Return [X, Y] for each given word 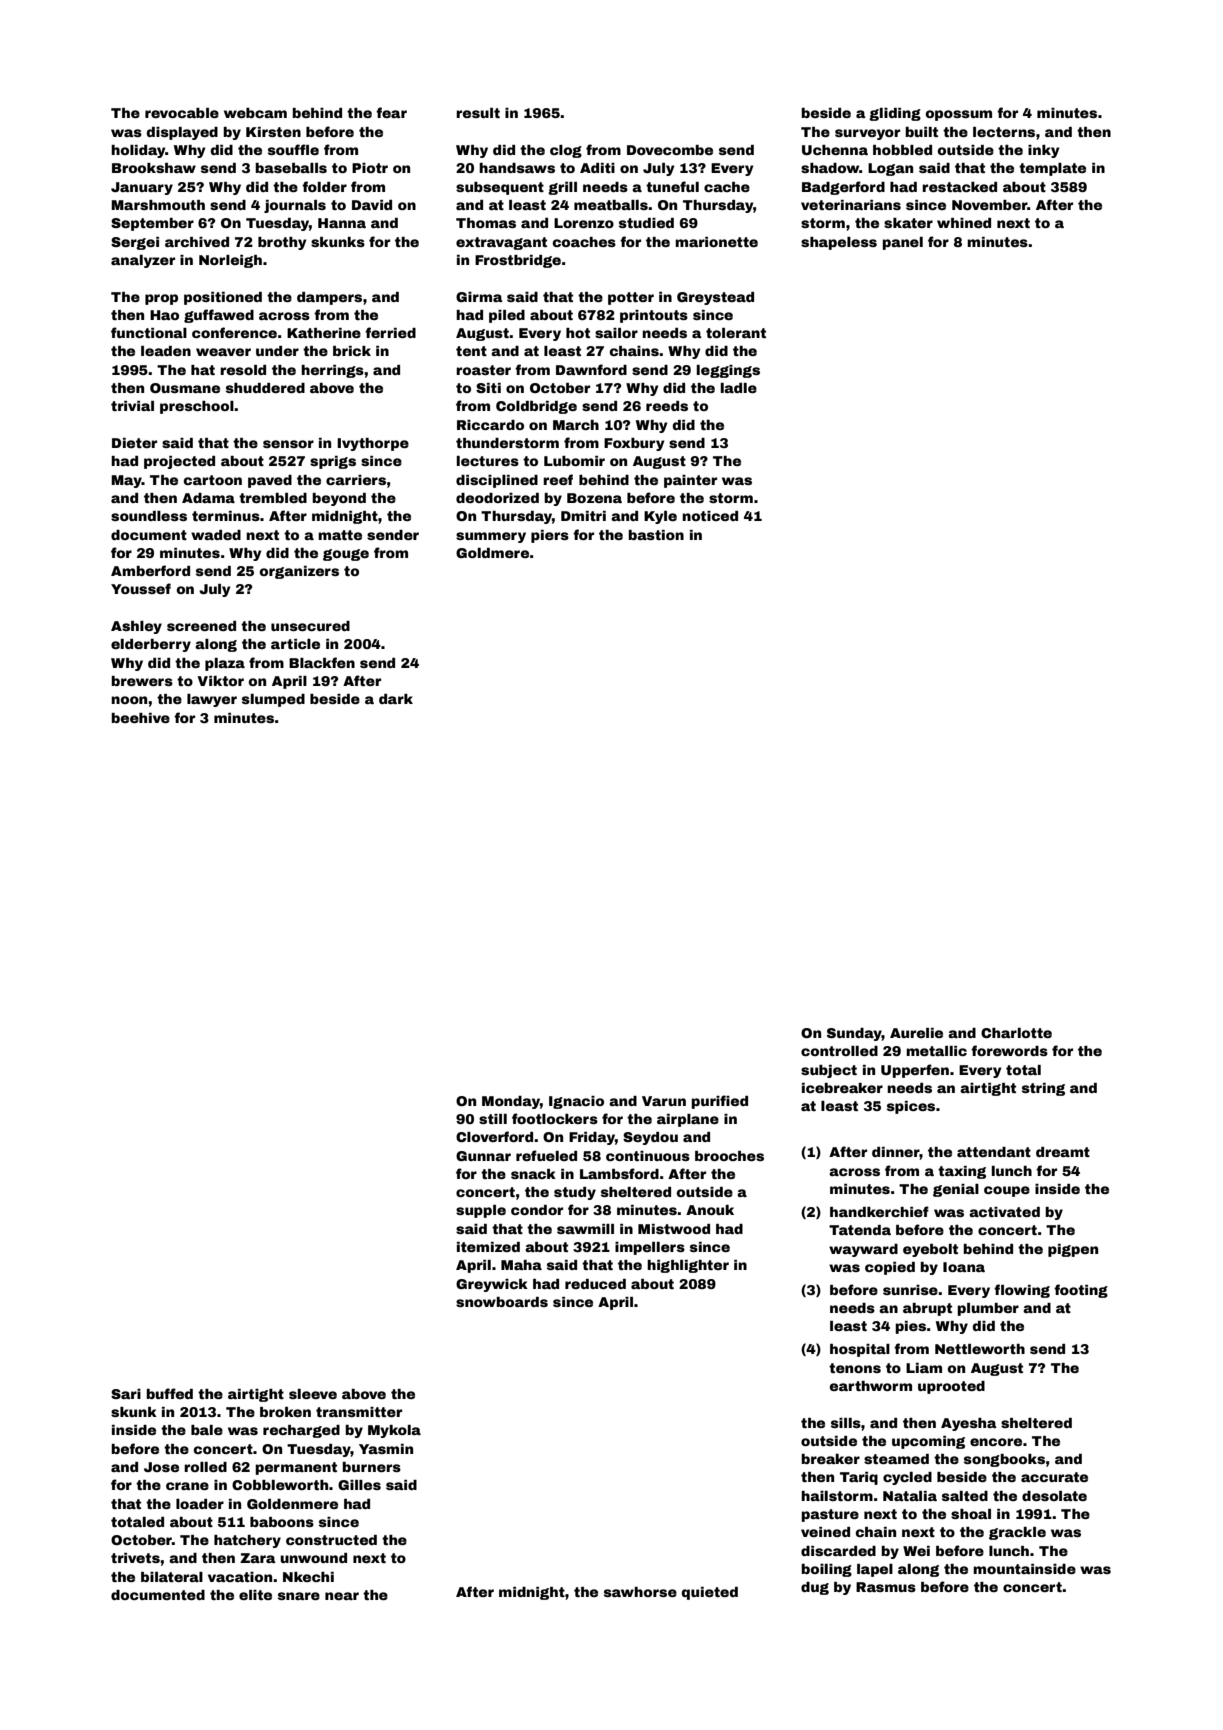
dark [396, 699]
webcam [255, 113]
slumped [273, 700]
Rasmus [886, 1587]
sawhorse [640, 1592]
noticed [710, 516]
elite [255, 1595]
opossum [959, 115]
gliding [895, 114]
